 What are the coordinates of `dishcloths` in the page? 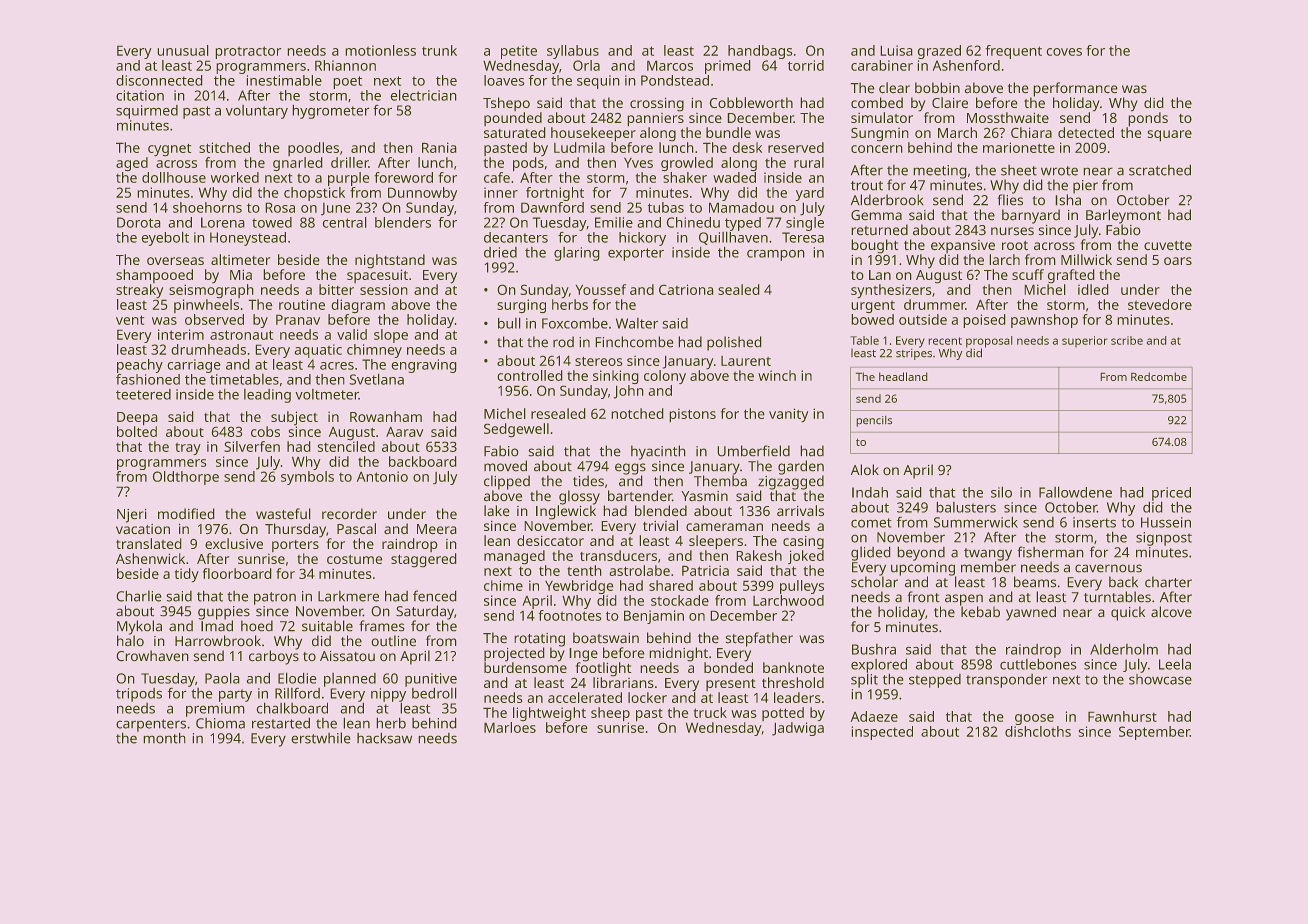 It's located at (1038, 731).
